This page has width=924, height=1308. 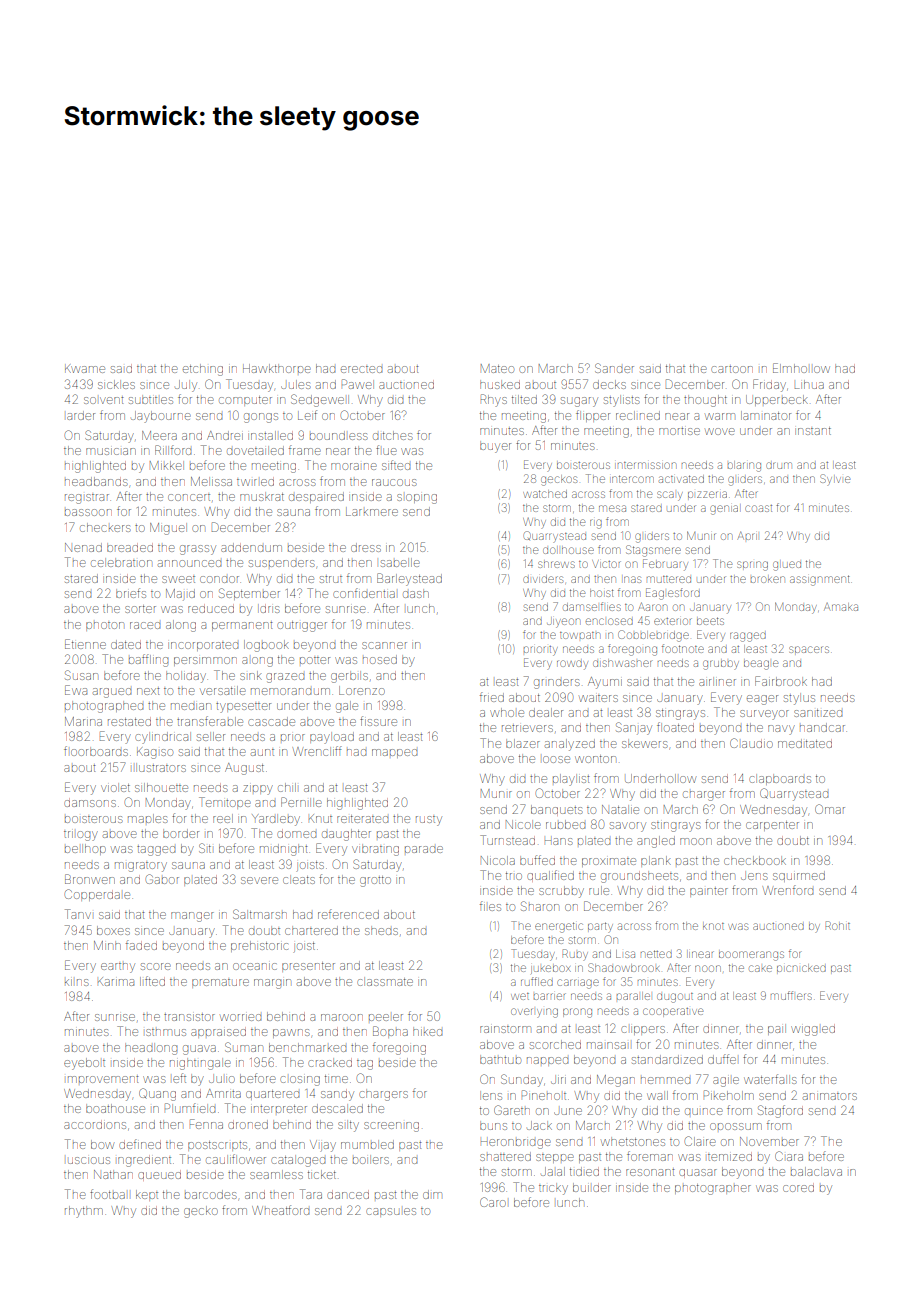 I want to click on ditches, so click(x=393, y=435).
